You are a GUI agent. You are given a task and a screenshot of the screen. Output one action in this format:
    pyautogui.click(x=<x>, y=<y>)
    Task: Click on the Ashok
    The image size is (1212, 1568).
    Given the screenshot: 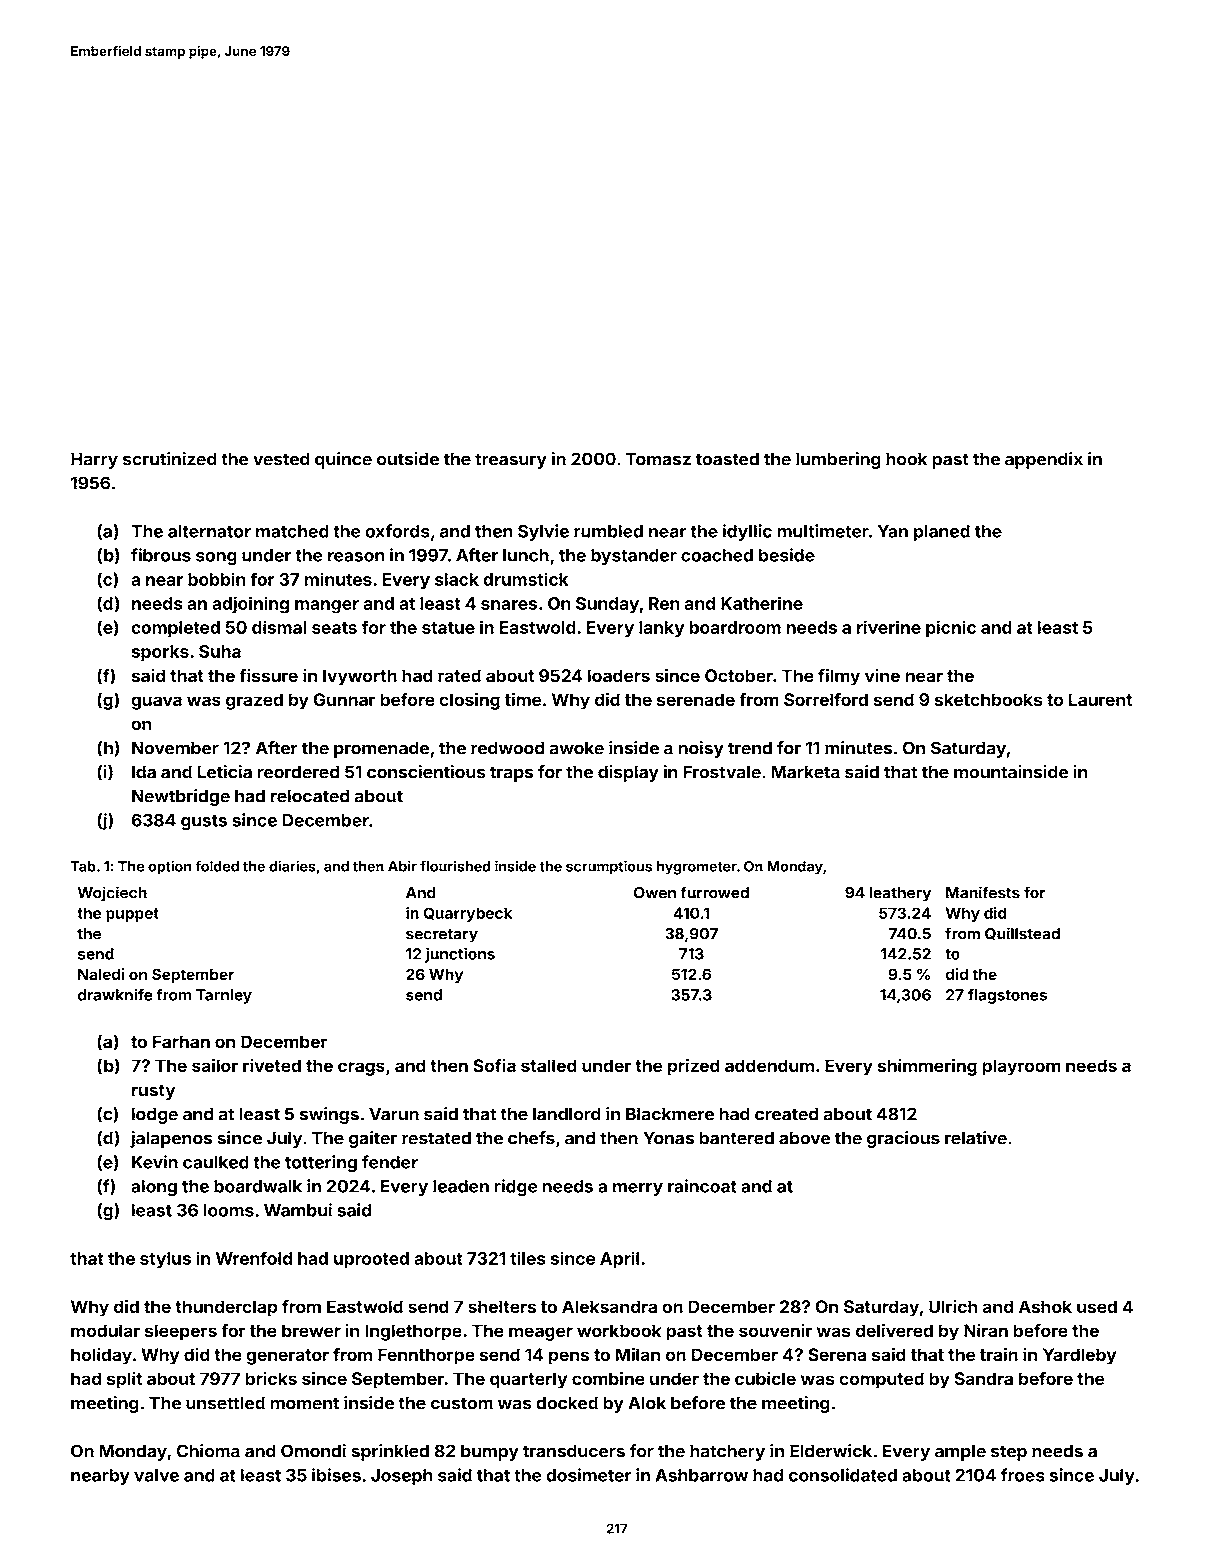 What is the action you would take?
    pyautogui.click(x=1045, y=1306)
